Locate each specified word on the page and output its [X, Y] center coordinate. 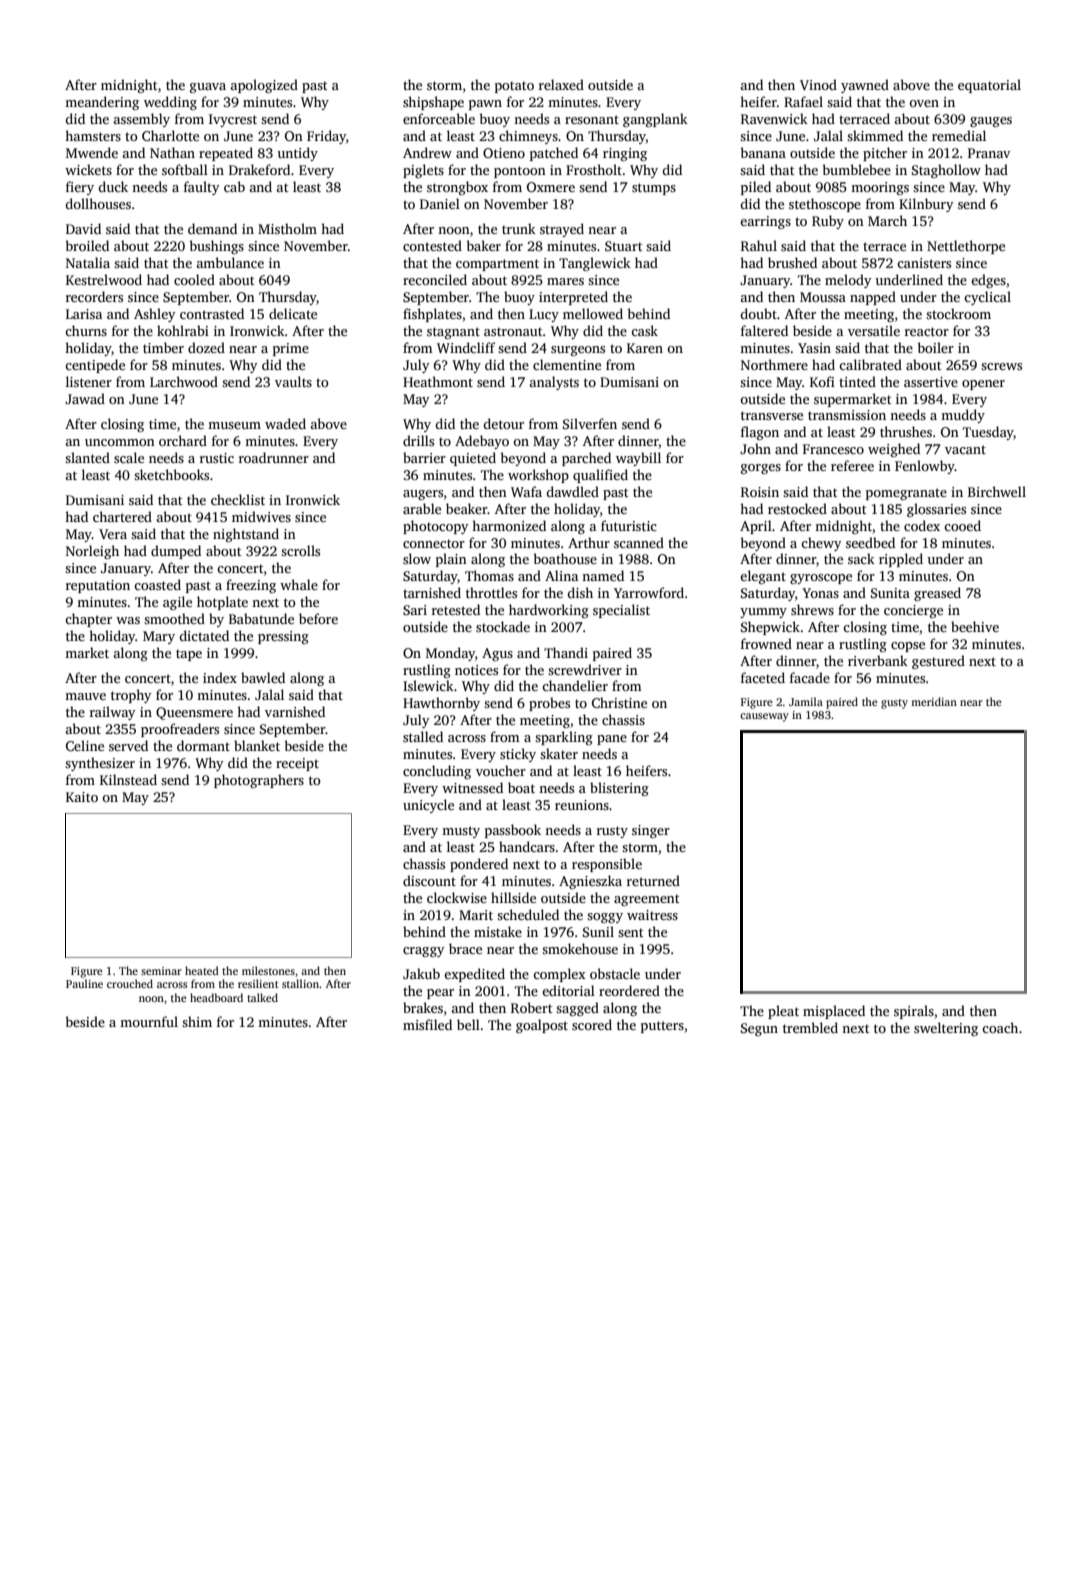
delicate [293, 313]
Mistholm [287, 228]
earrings [765, 222]
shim [197, 1021]
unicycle [428, 806]
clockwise [457, 897]
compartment [497, 265]
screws [1001, 366]
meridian [934, 701]
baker [483, 245]
